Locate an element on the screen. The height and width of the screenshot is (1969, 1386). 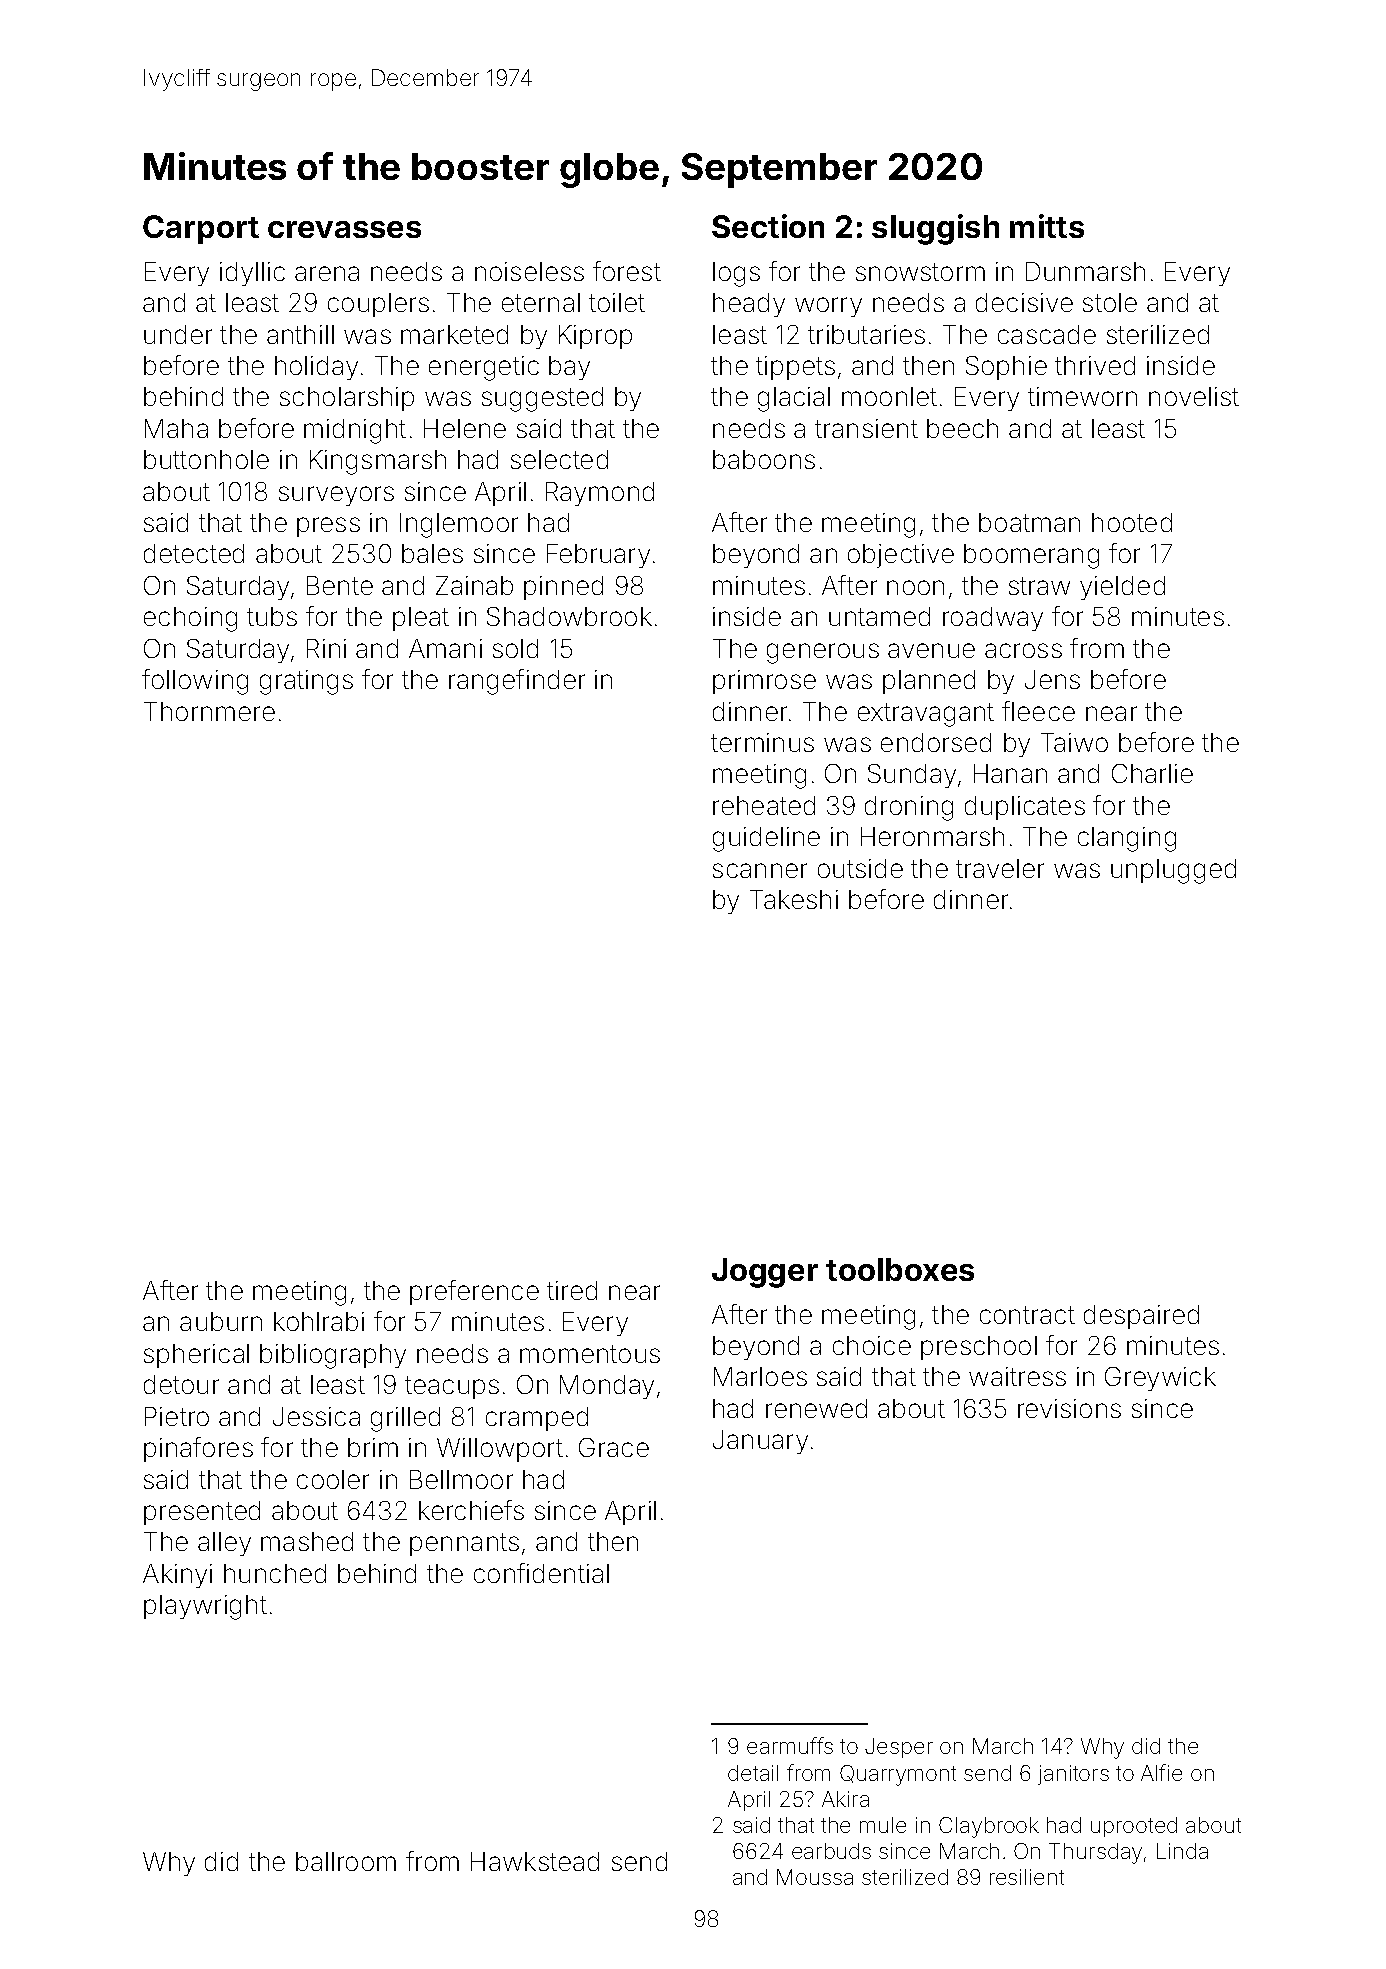
novelist is located at coordinates (1194, 396).
